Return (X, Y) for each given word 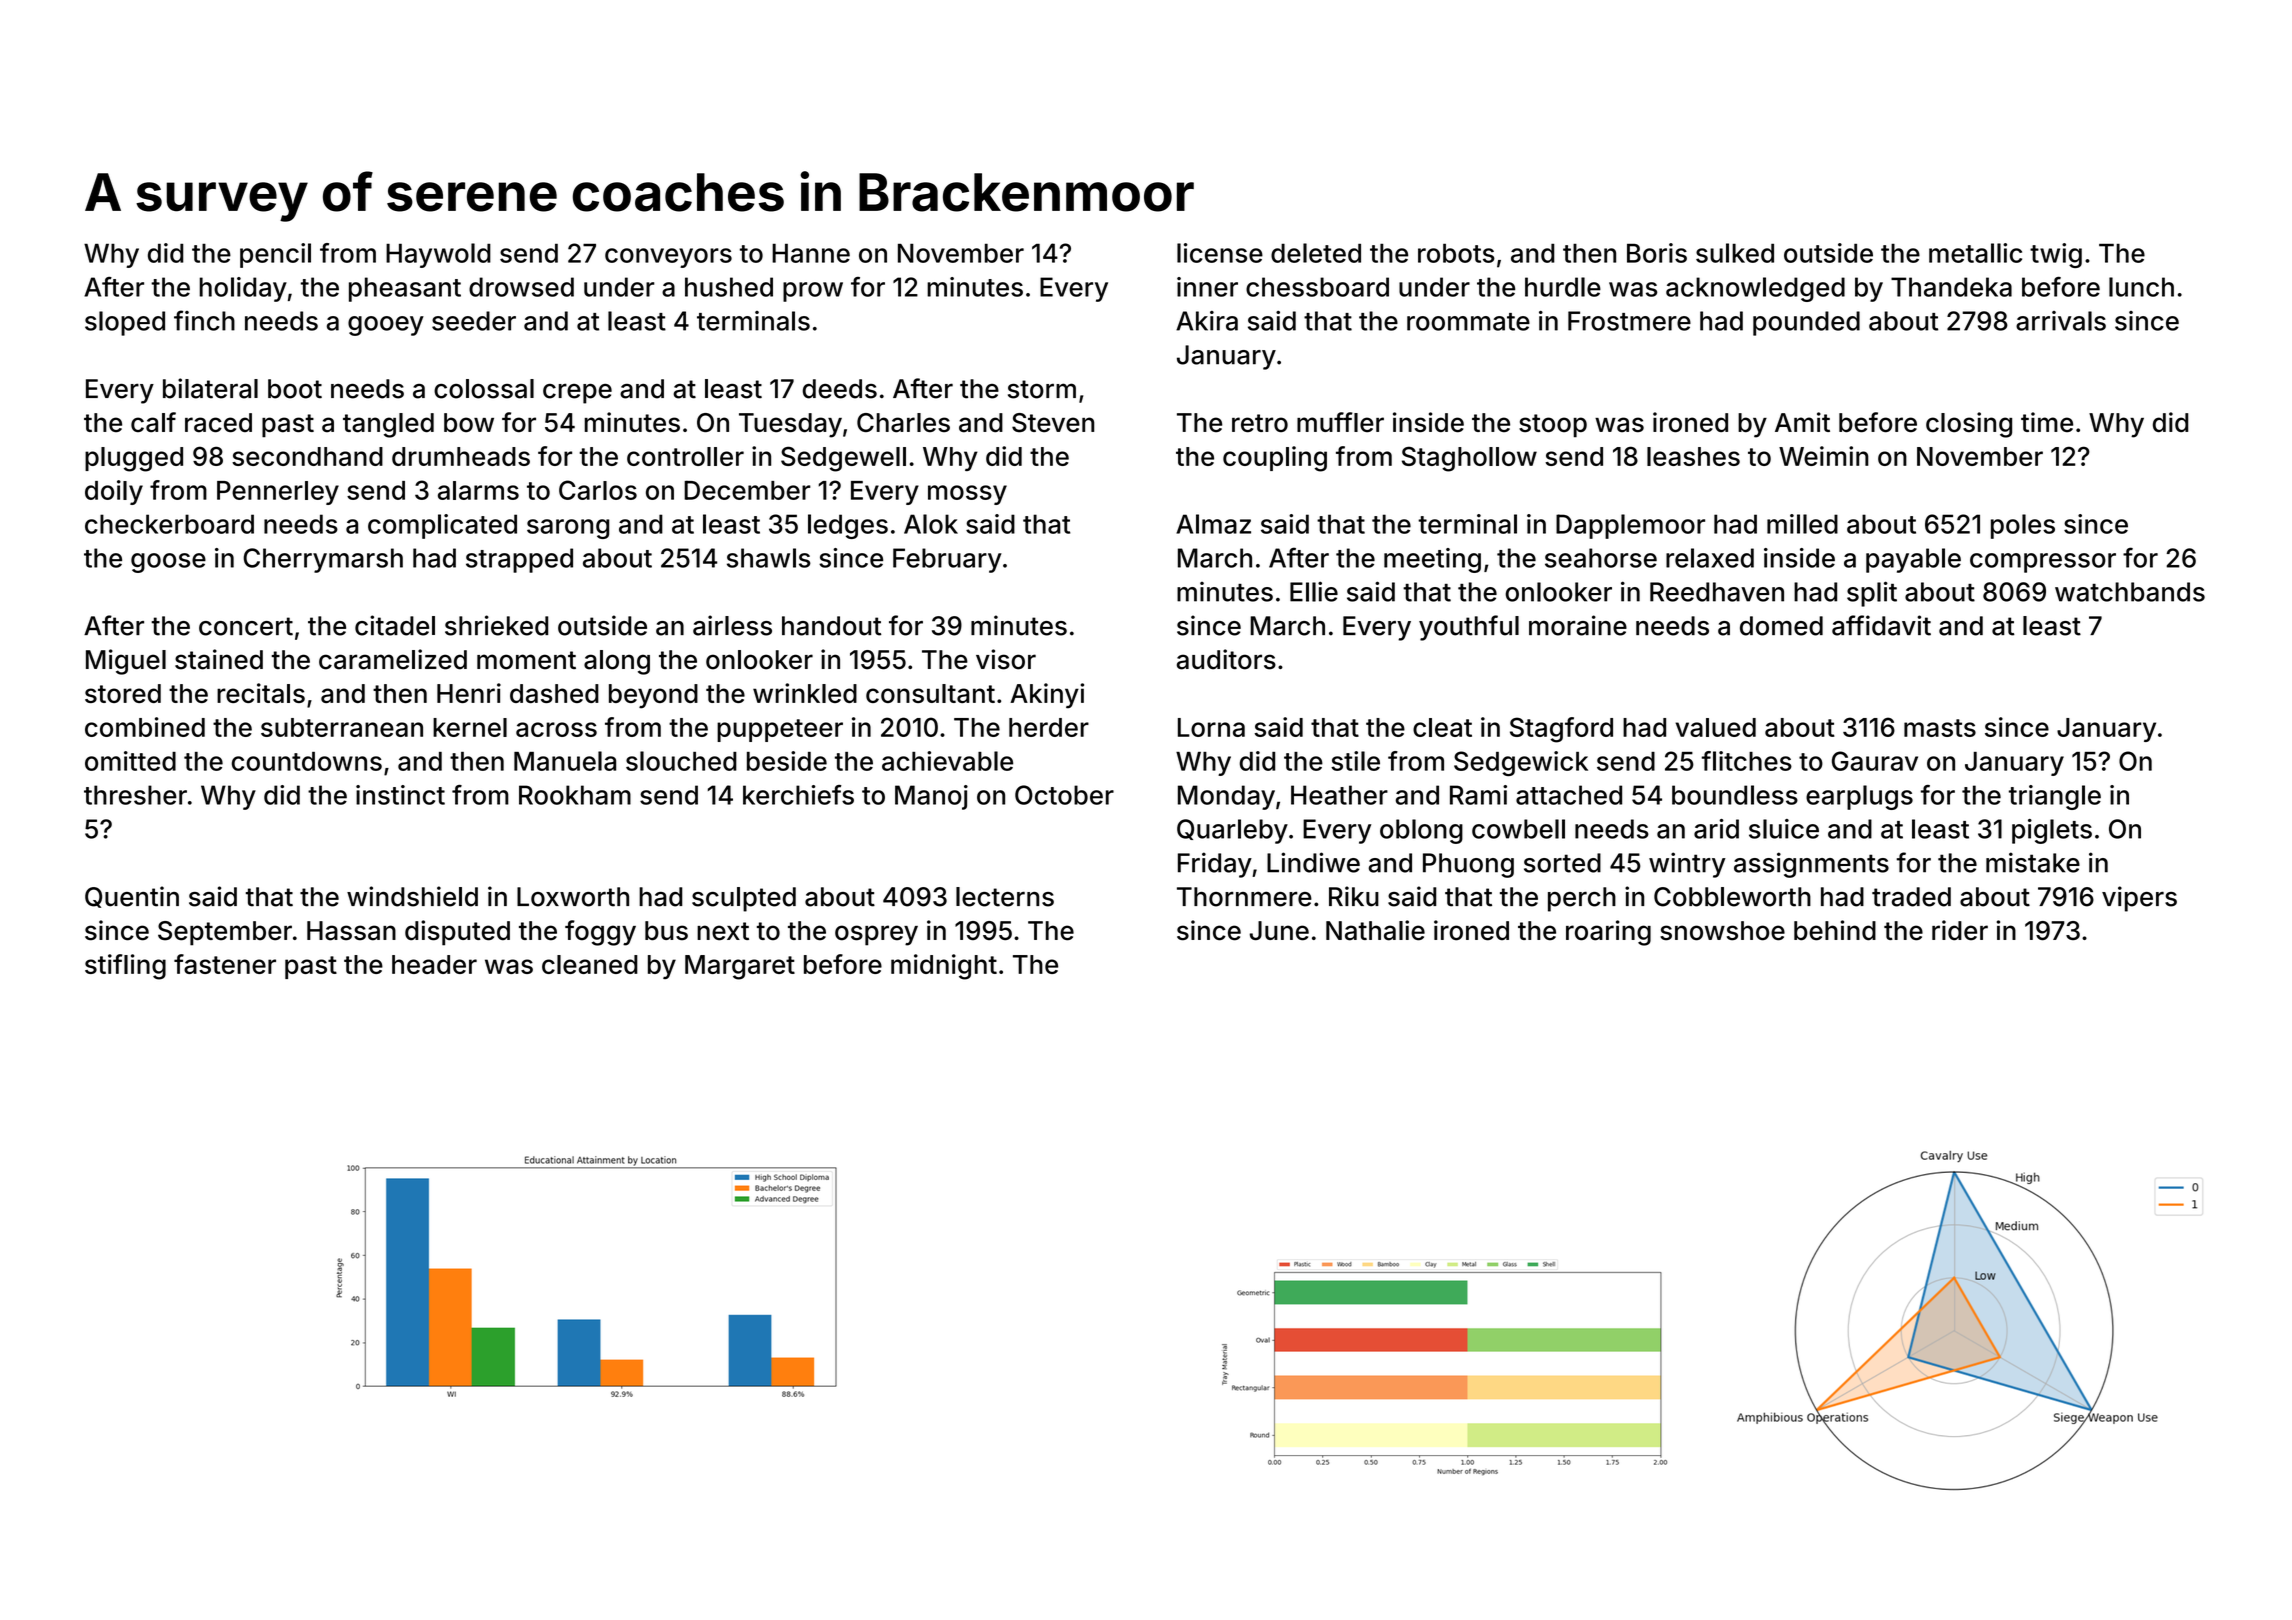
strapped (519, 560)
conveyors (668, 258)
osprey (876, 935)
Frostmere (1629, 321)
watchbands (2130, 592)
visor (1006, 659)
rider (1960, 930)
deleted (1316, 253)
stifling (125, 967)
